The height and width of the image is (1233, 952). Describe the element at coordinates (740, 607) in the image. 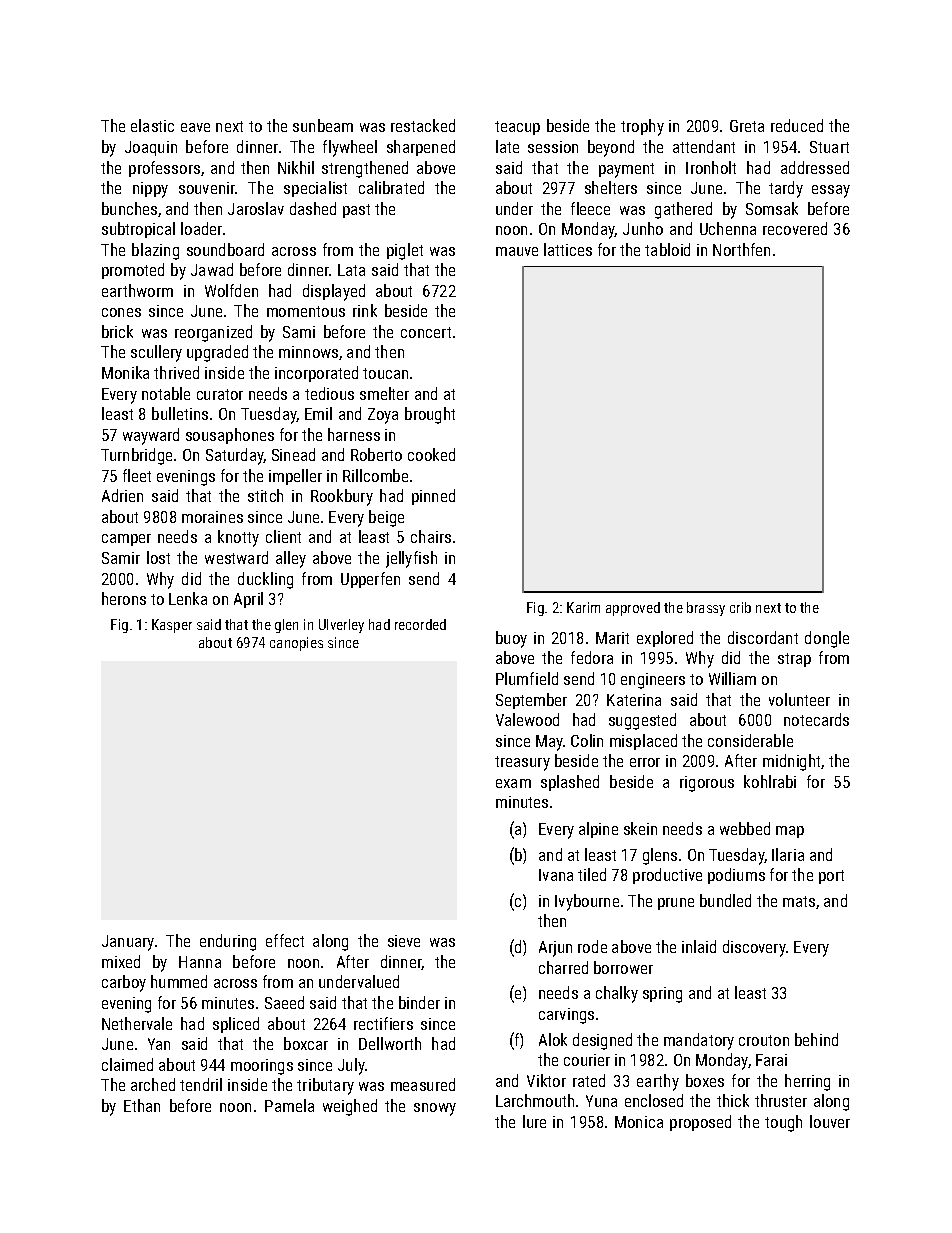

I see `crib` at that location.
